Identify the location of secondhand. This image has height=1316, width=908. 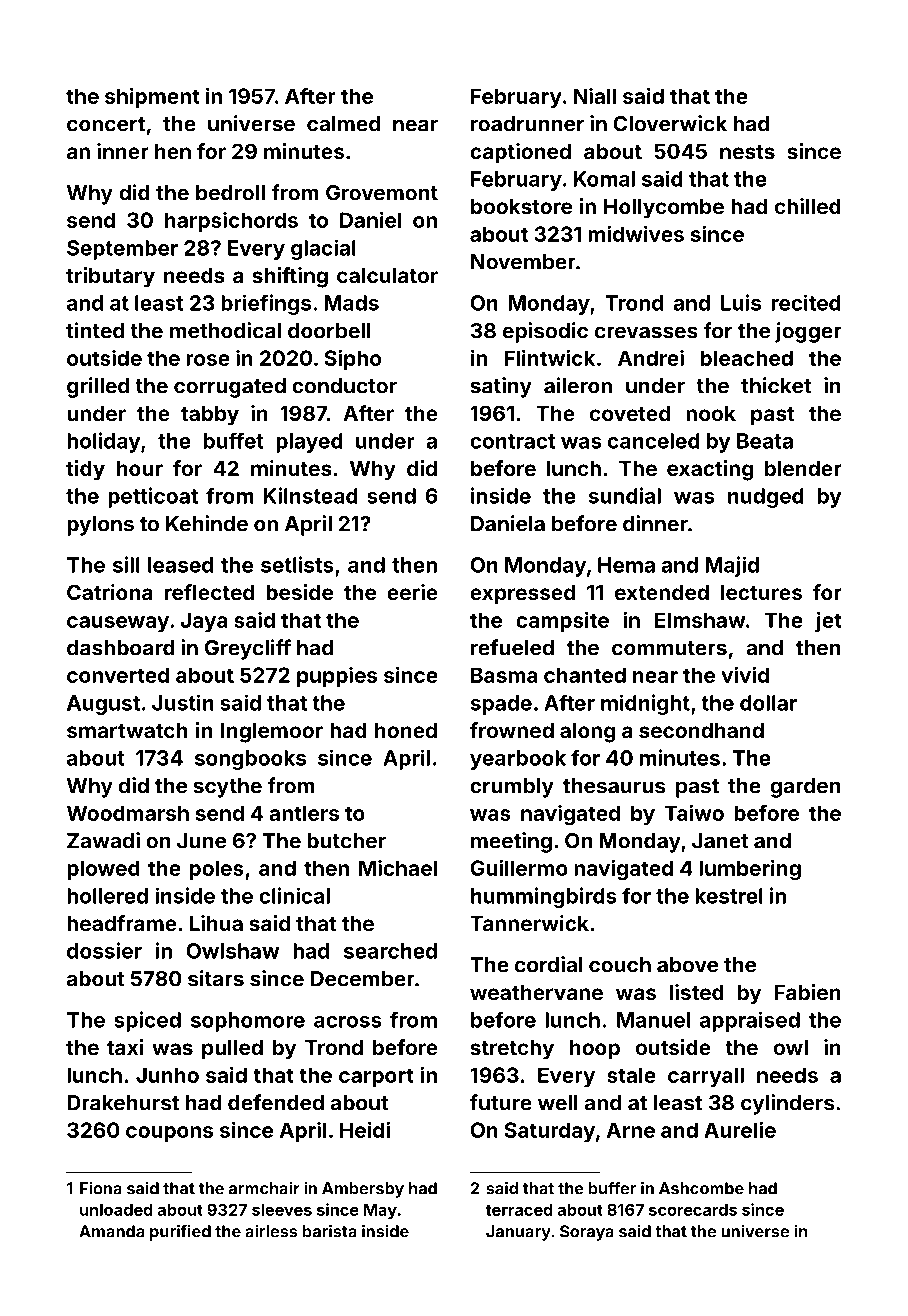
(701, 730).
